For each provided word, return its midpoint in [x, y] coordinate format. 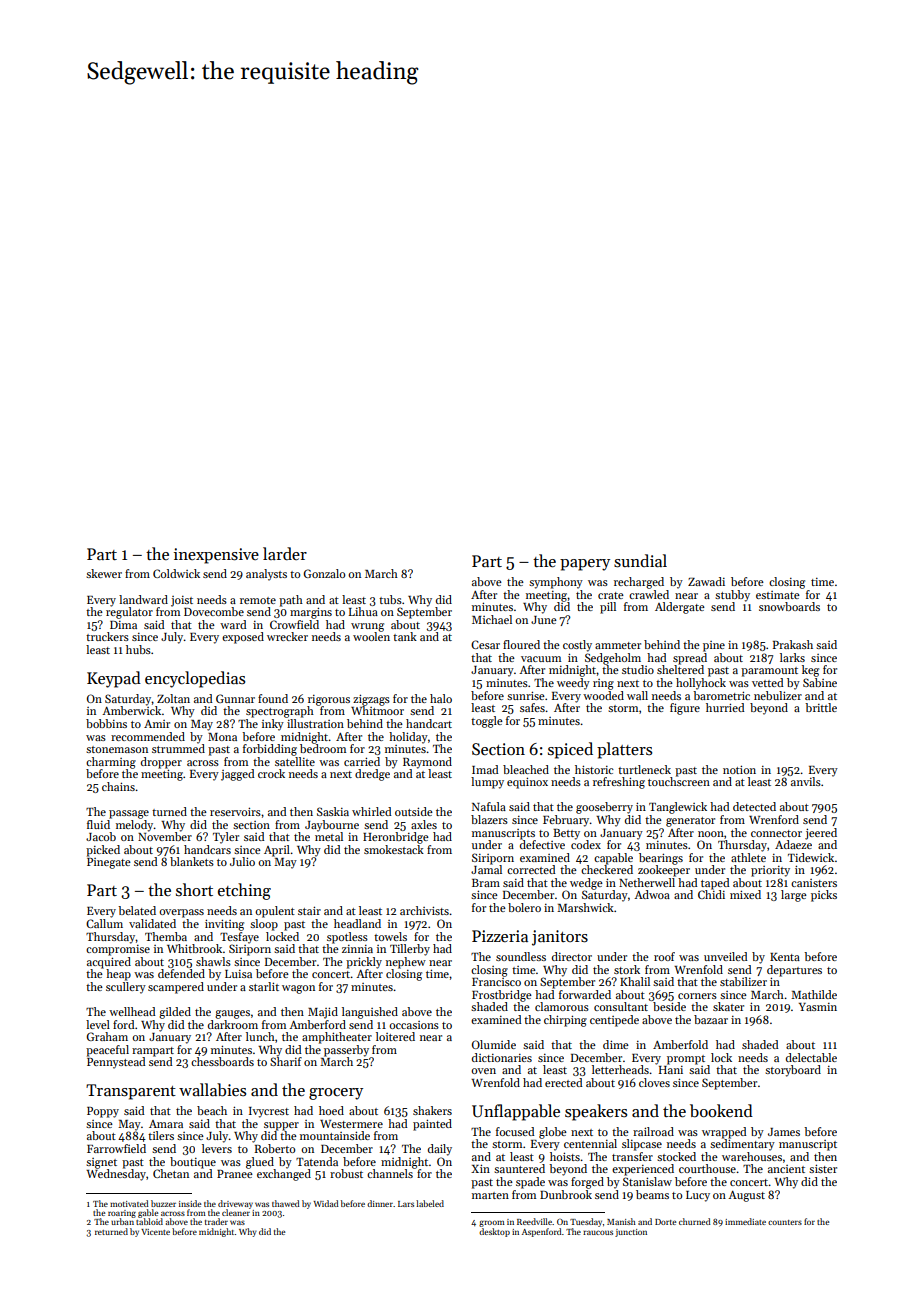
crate [611, 595]
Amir [157, 724]
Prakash [793, 644]
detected [754, 806]
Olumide [494, 1044]
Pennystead [116, 1063]
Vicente [155, 1232]
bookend [721, 1110]
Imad [485, 769]
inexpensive [216, 556]
